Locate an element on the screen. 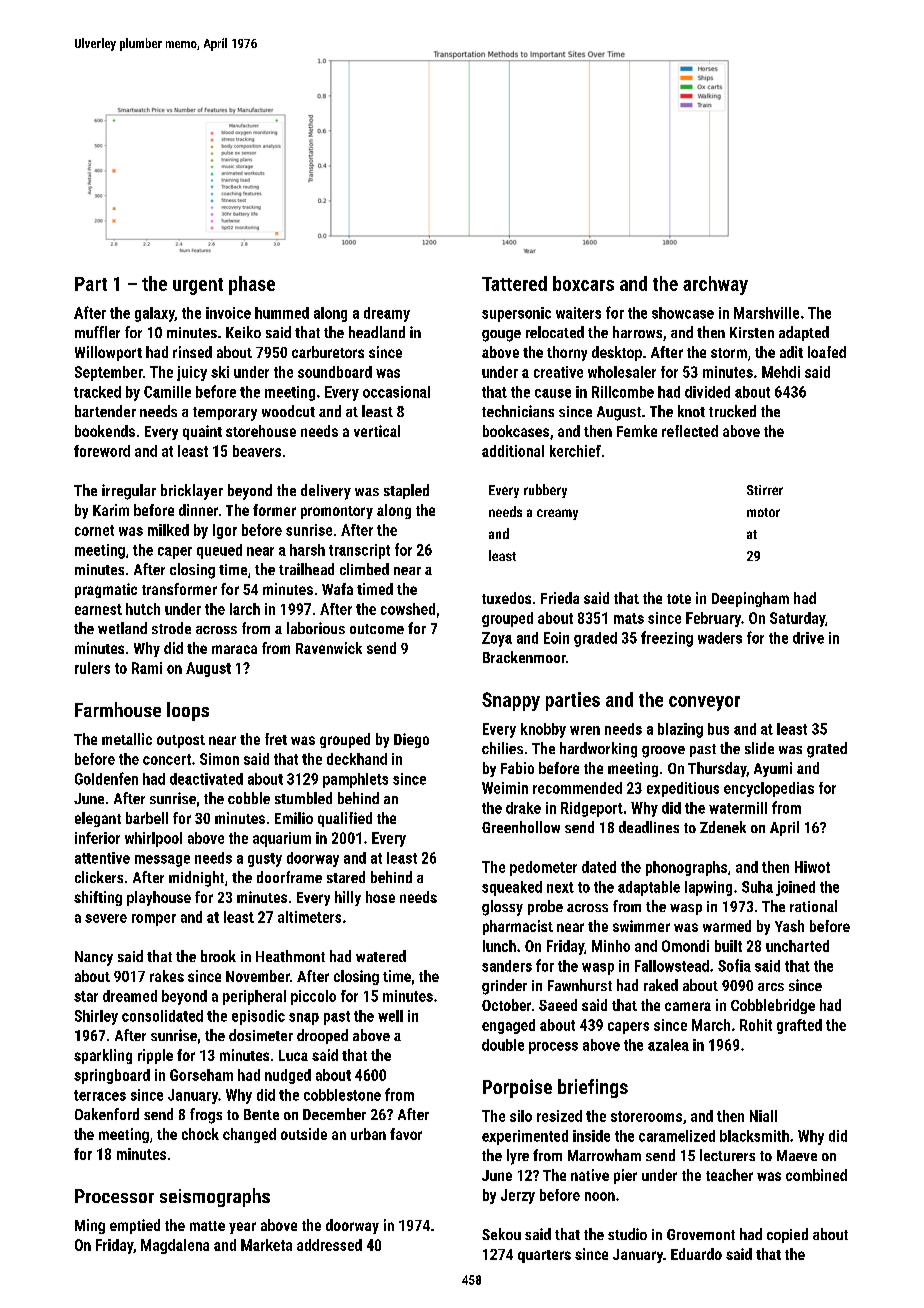 The image size is (924, 1308). Bente is located at coordinates (261, 1114).
